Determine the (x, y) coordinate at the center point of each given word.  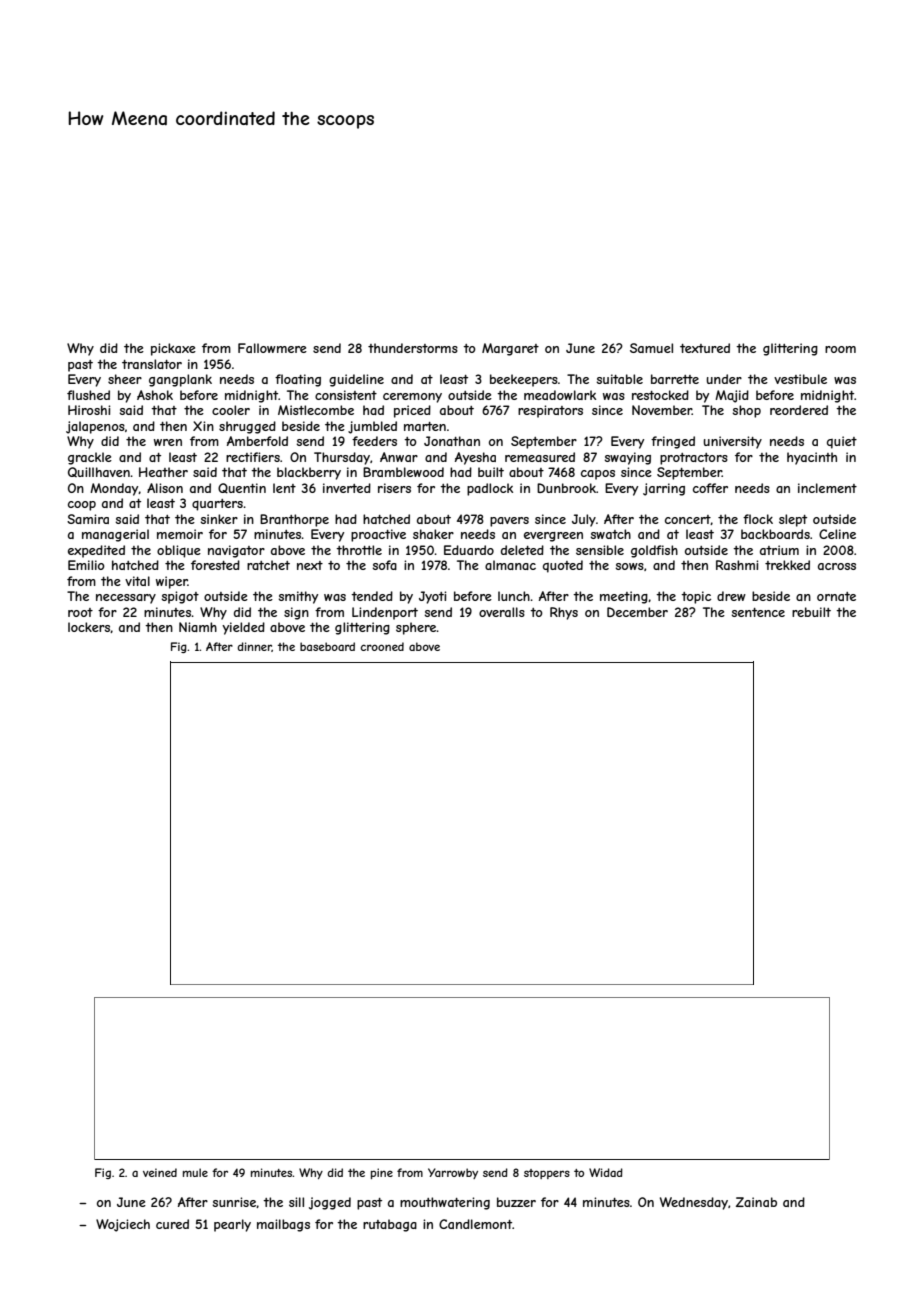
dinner (254, 647)
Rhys (564, 613)
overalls (502, 612)
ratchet (268, 565)
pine (382, 1173)
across (837, 566)
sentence (758, 612)
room (840, 349)
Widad (606, 1172)
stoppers (547, 1174)
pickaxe (173, 349)
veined (160, 1172)
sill (296, 1202)
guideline (356, 380)
